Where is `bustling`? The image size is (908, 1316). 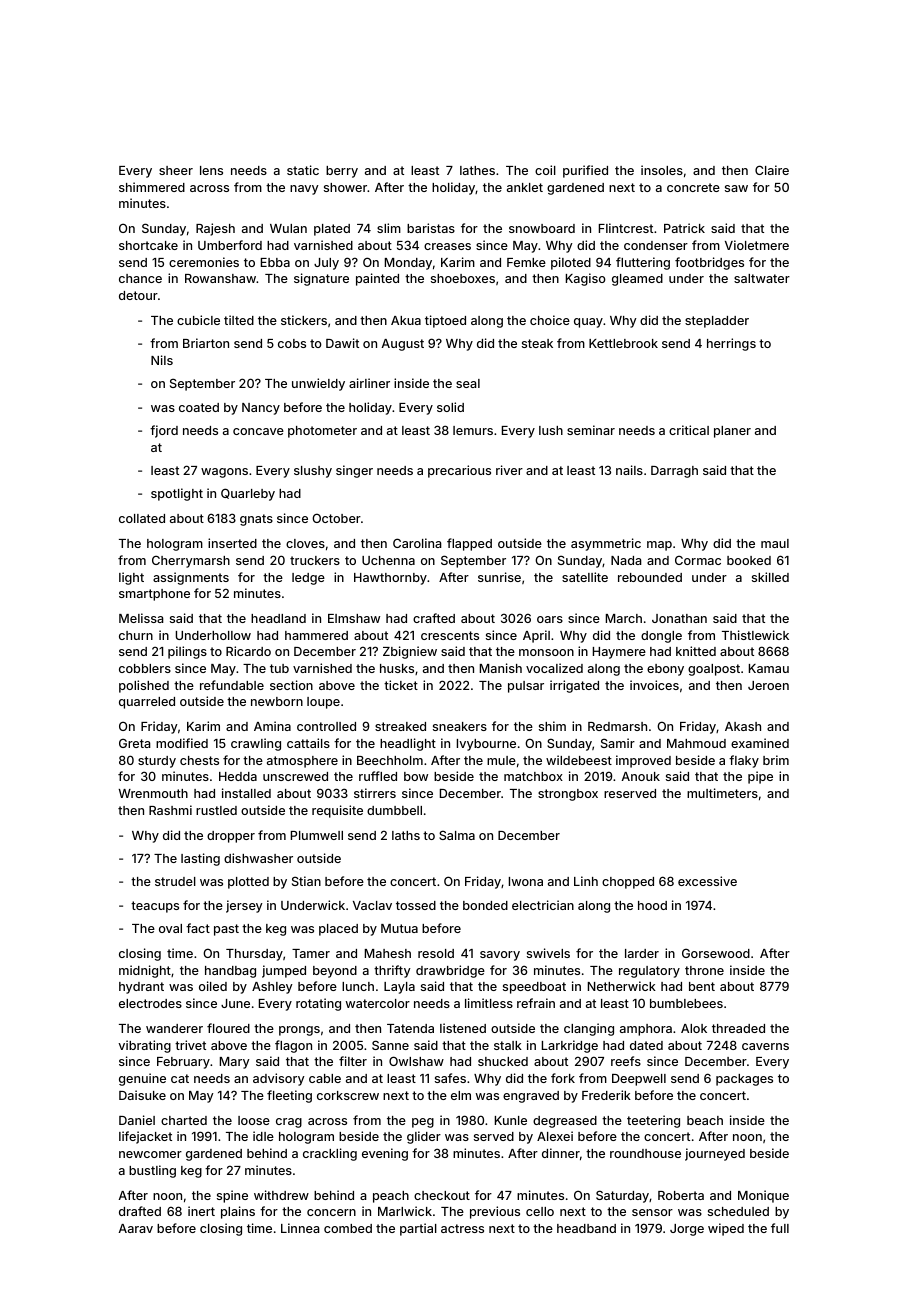 bustling is located at coordinates (152, 1171).
